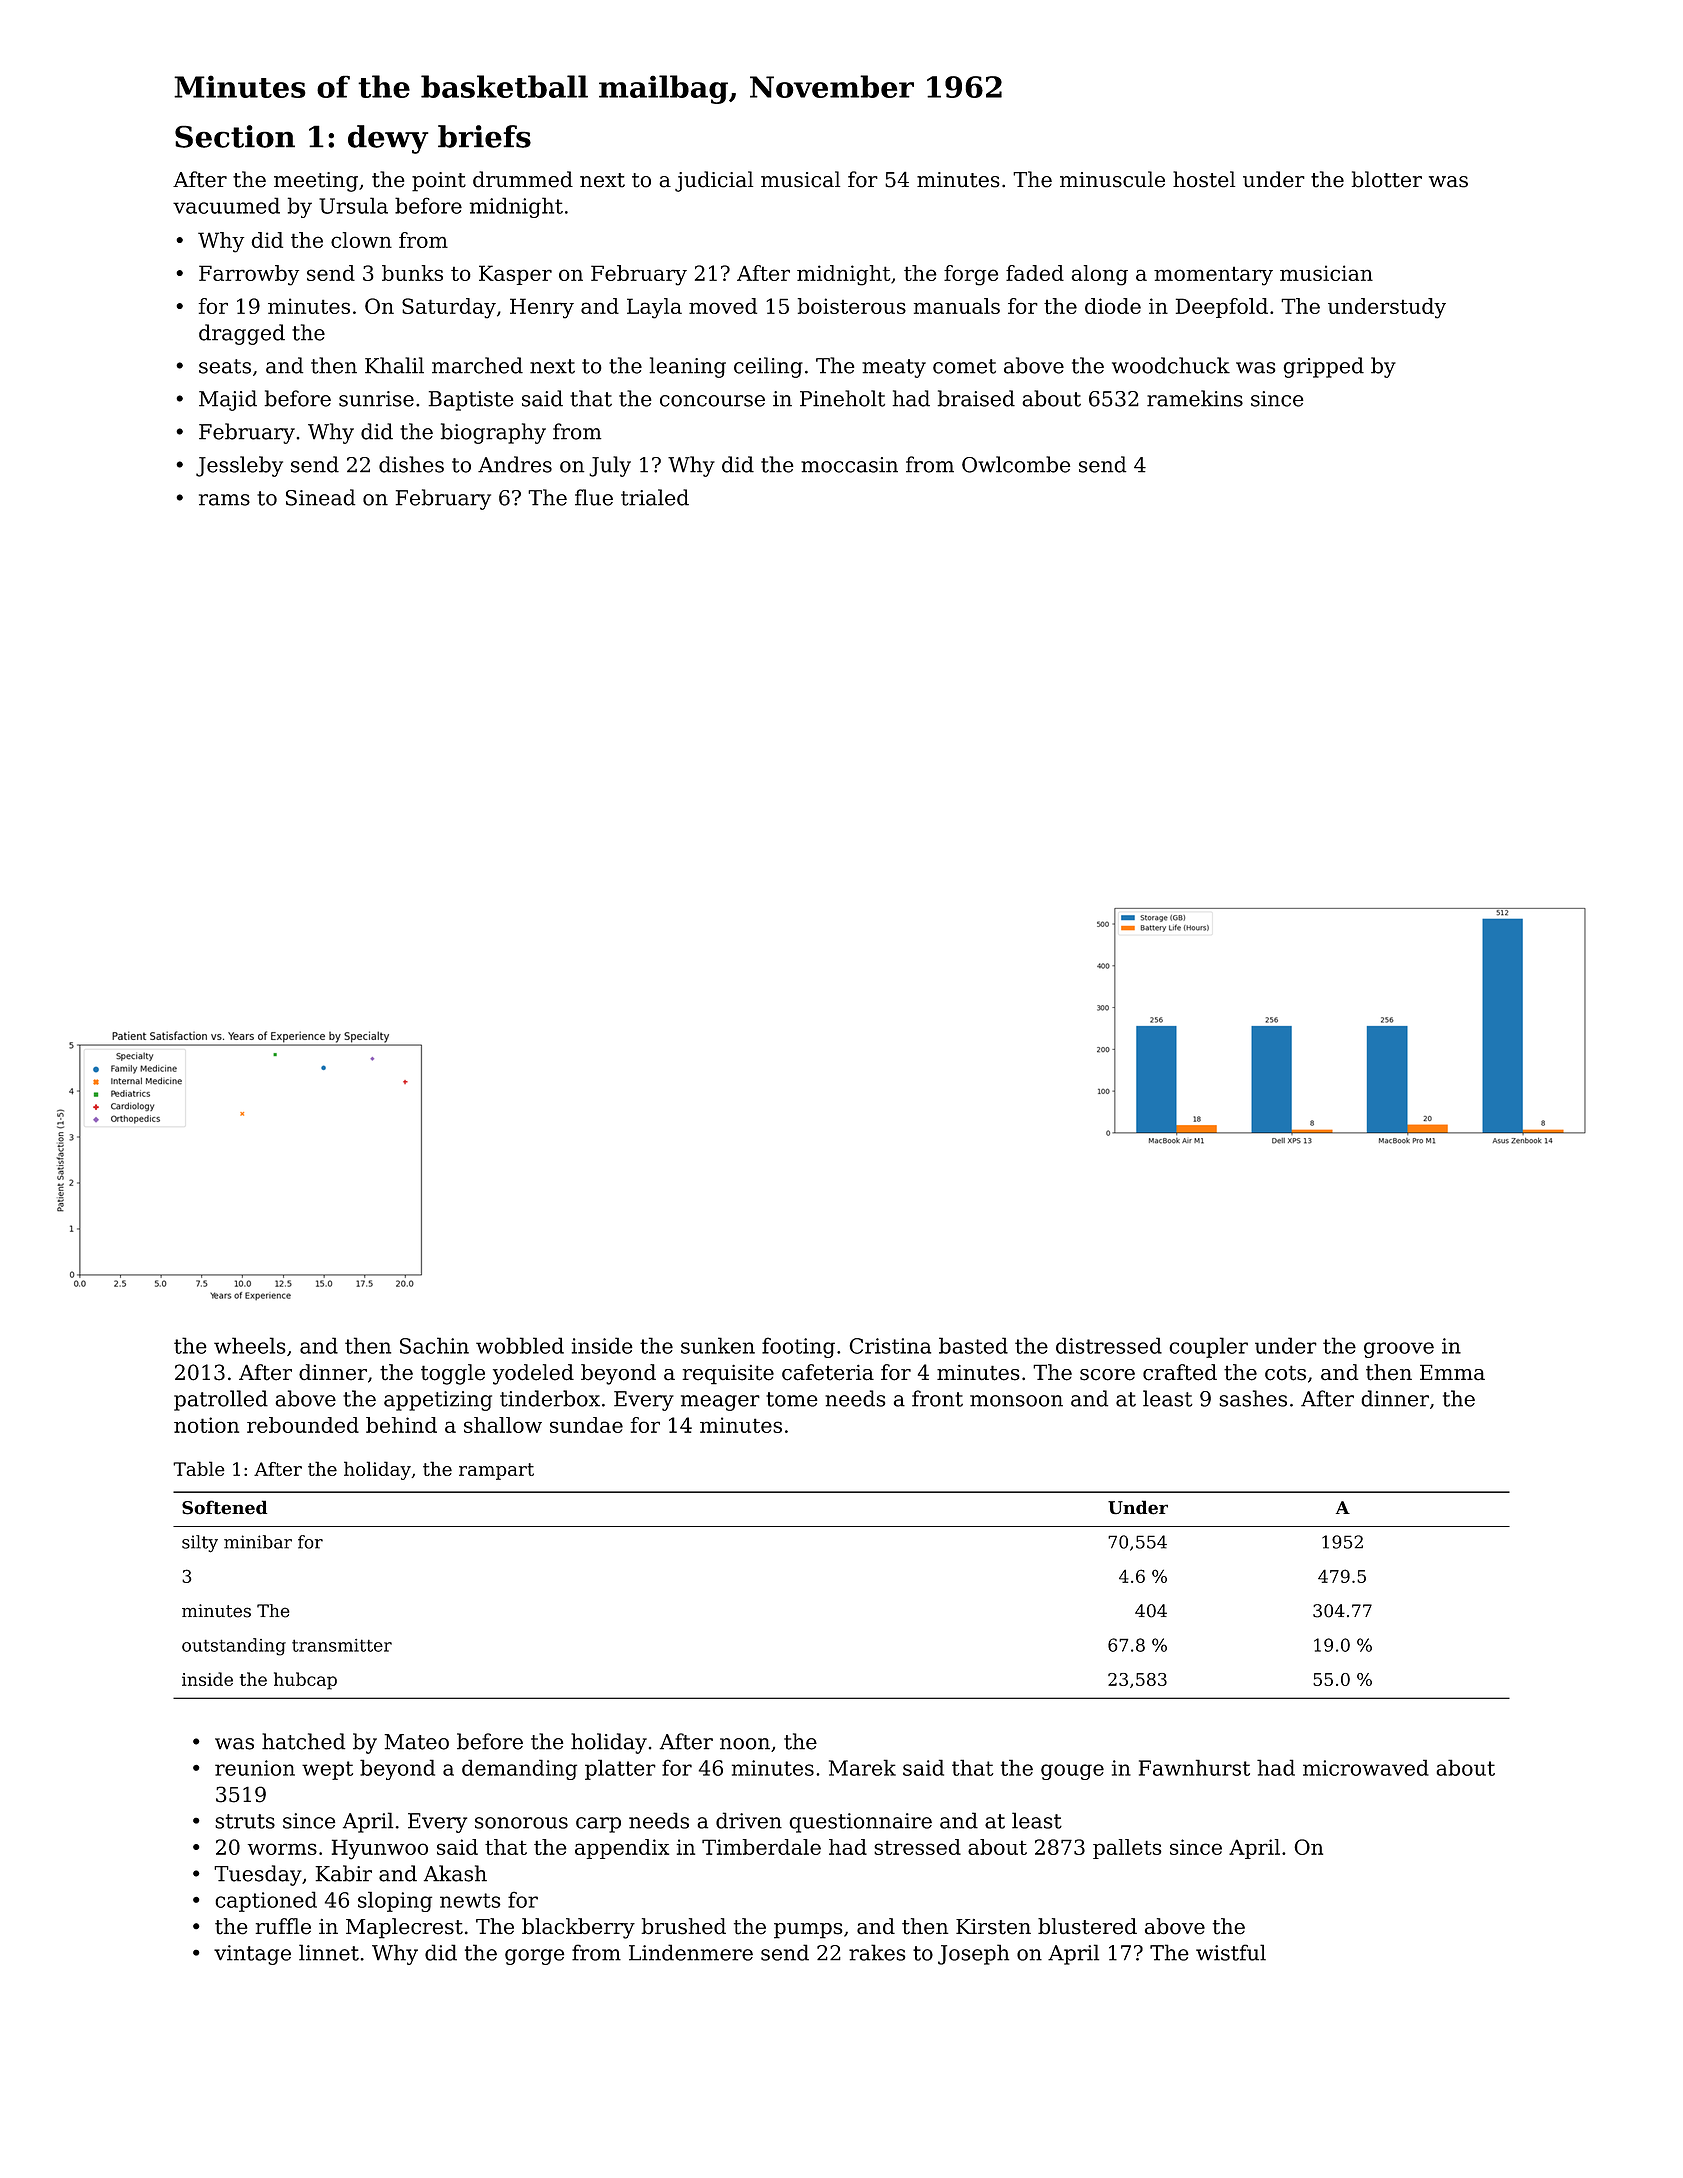 Image resolution: width=1683 pixels, height=2178 pixels. I want to click on flue, so click(594, 497).
